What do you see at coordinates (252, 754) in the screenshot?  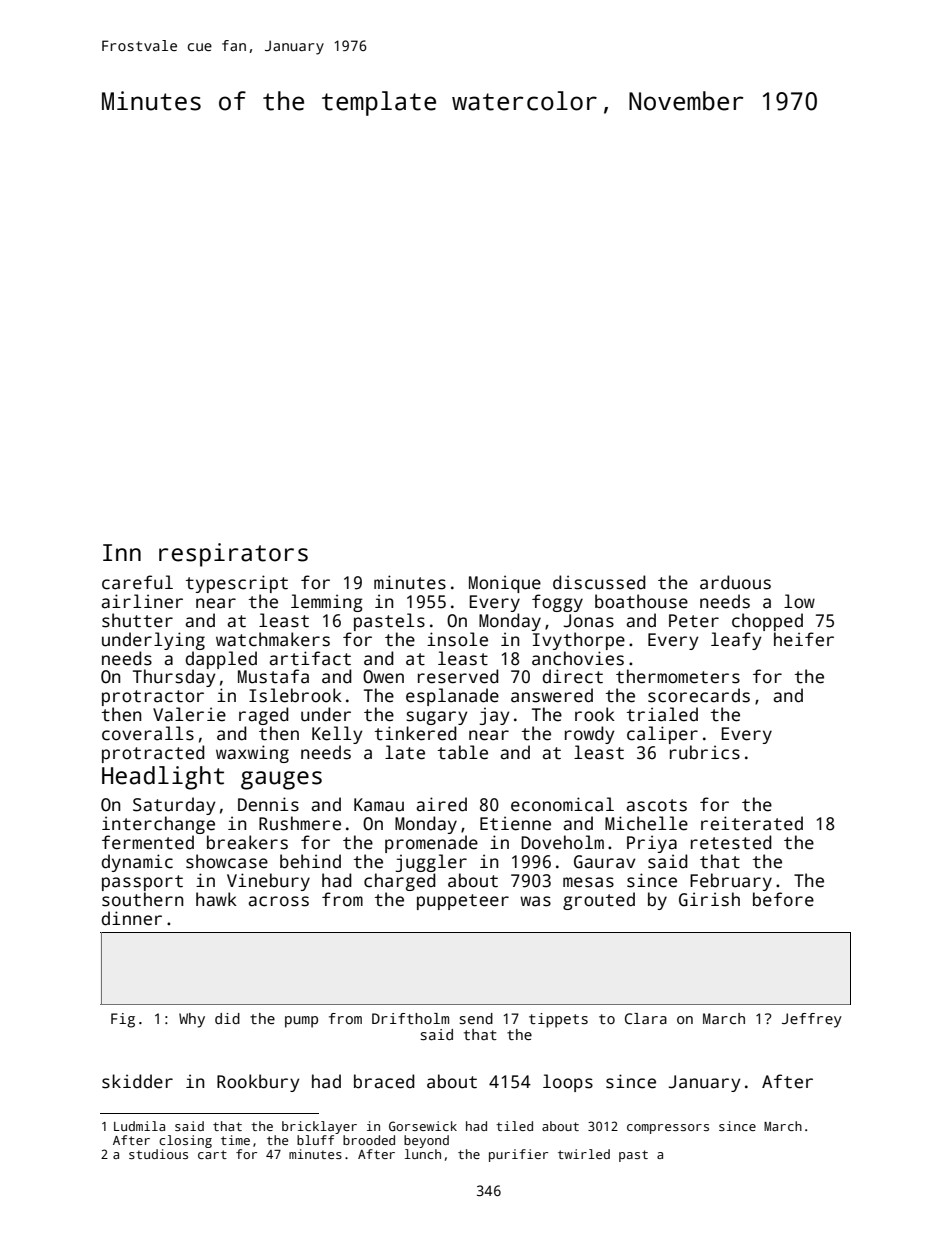 I see `waxwing` at bounding box center [252, 754].
